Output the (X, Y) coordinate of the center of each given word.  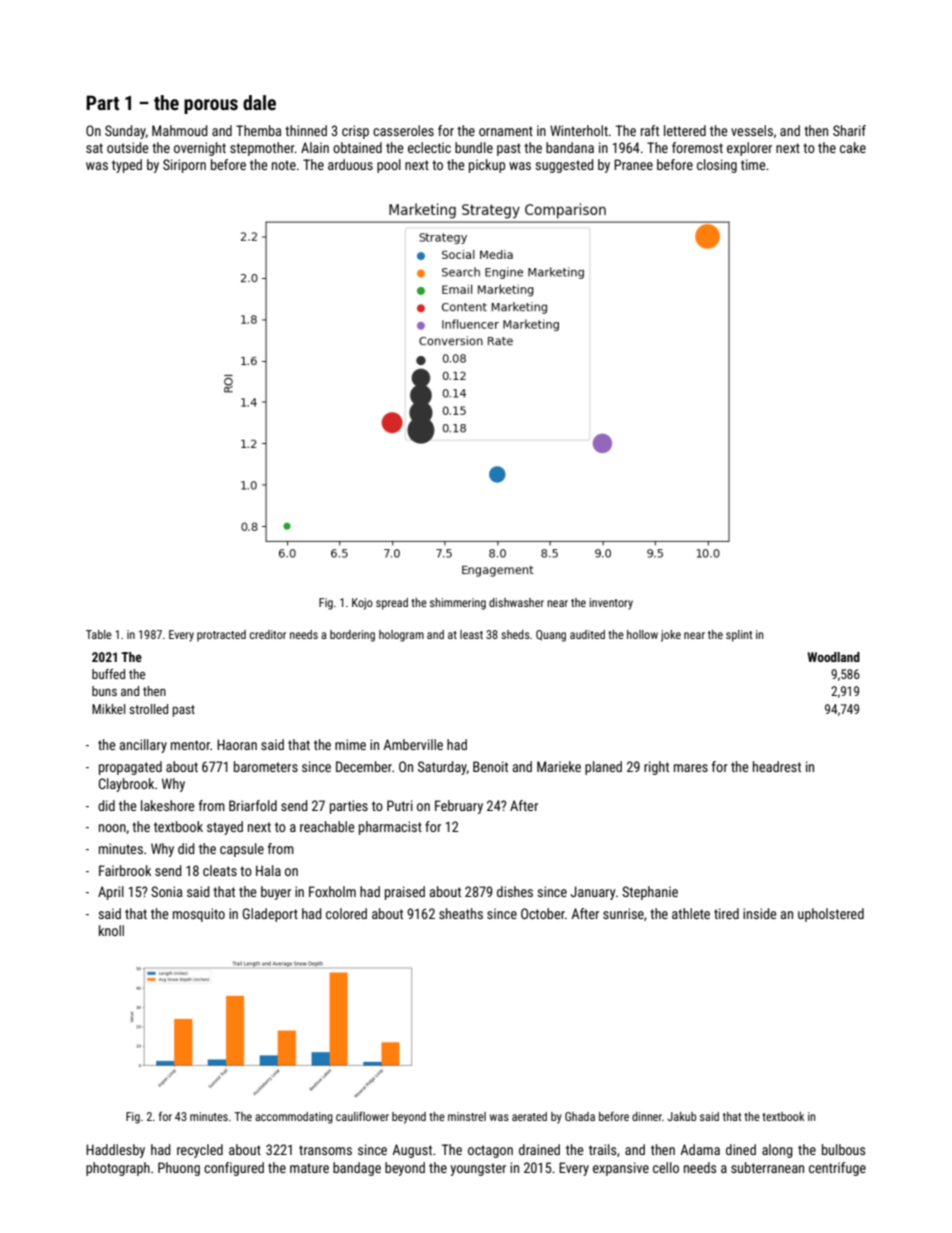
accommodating (294, 1118)
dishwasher (516, 602)
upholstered (831, 915)
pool (389, 166)
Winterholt (579, 130)
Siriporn (184, 166)
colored (346, 913)
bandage (357, 1169)
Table (99, 634)
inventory (611, 604)
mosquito (199, 915)
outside (128, 147)
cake (853, 147)
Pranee (633, 164)
